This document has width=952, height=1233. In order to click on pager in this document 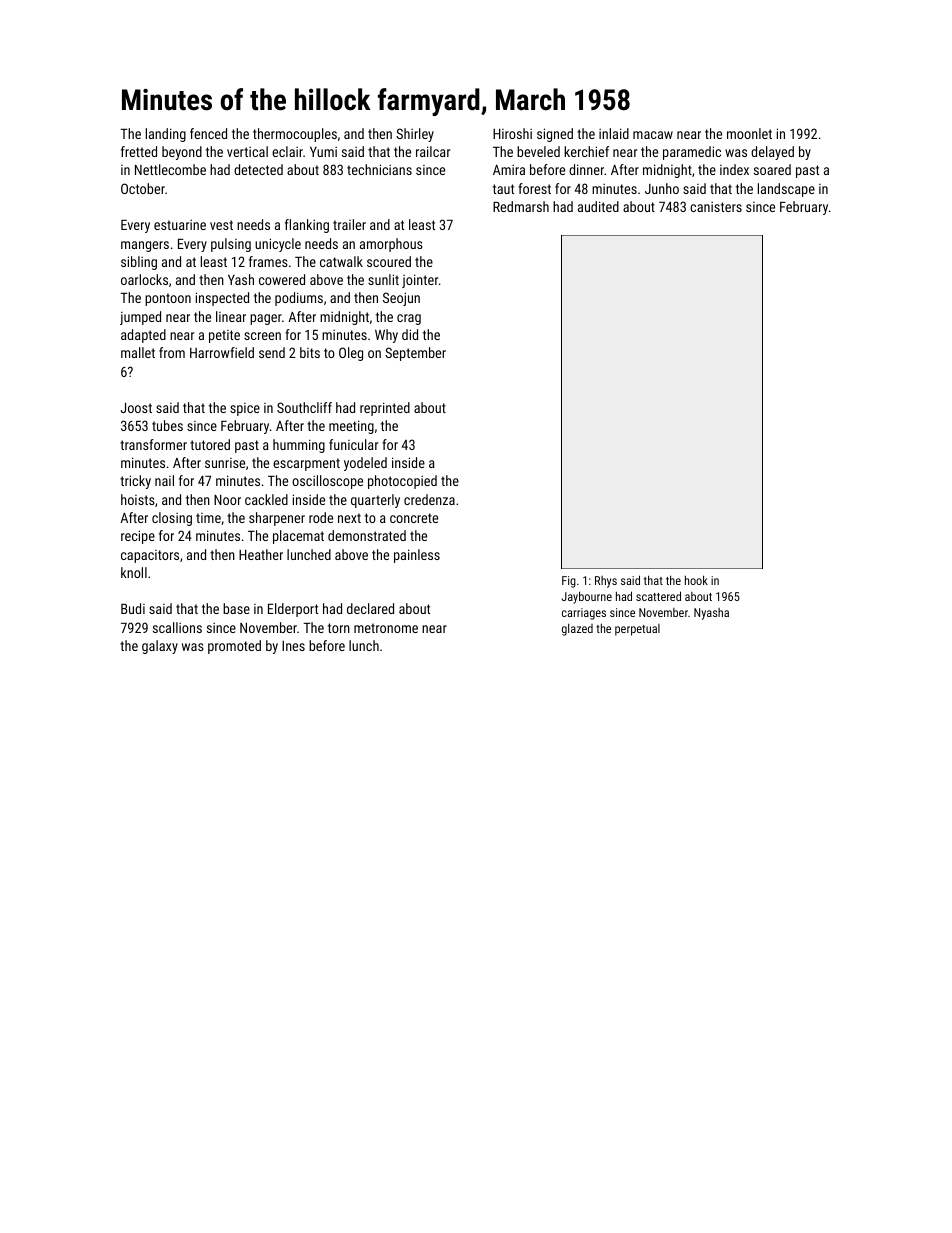, I will do `click(266, 319)`.
